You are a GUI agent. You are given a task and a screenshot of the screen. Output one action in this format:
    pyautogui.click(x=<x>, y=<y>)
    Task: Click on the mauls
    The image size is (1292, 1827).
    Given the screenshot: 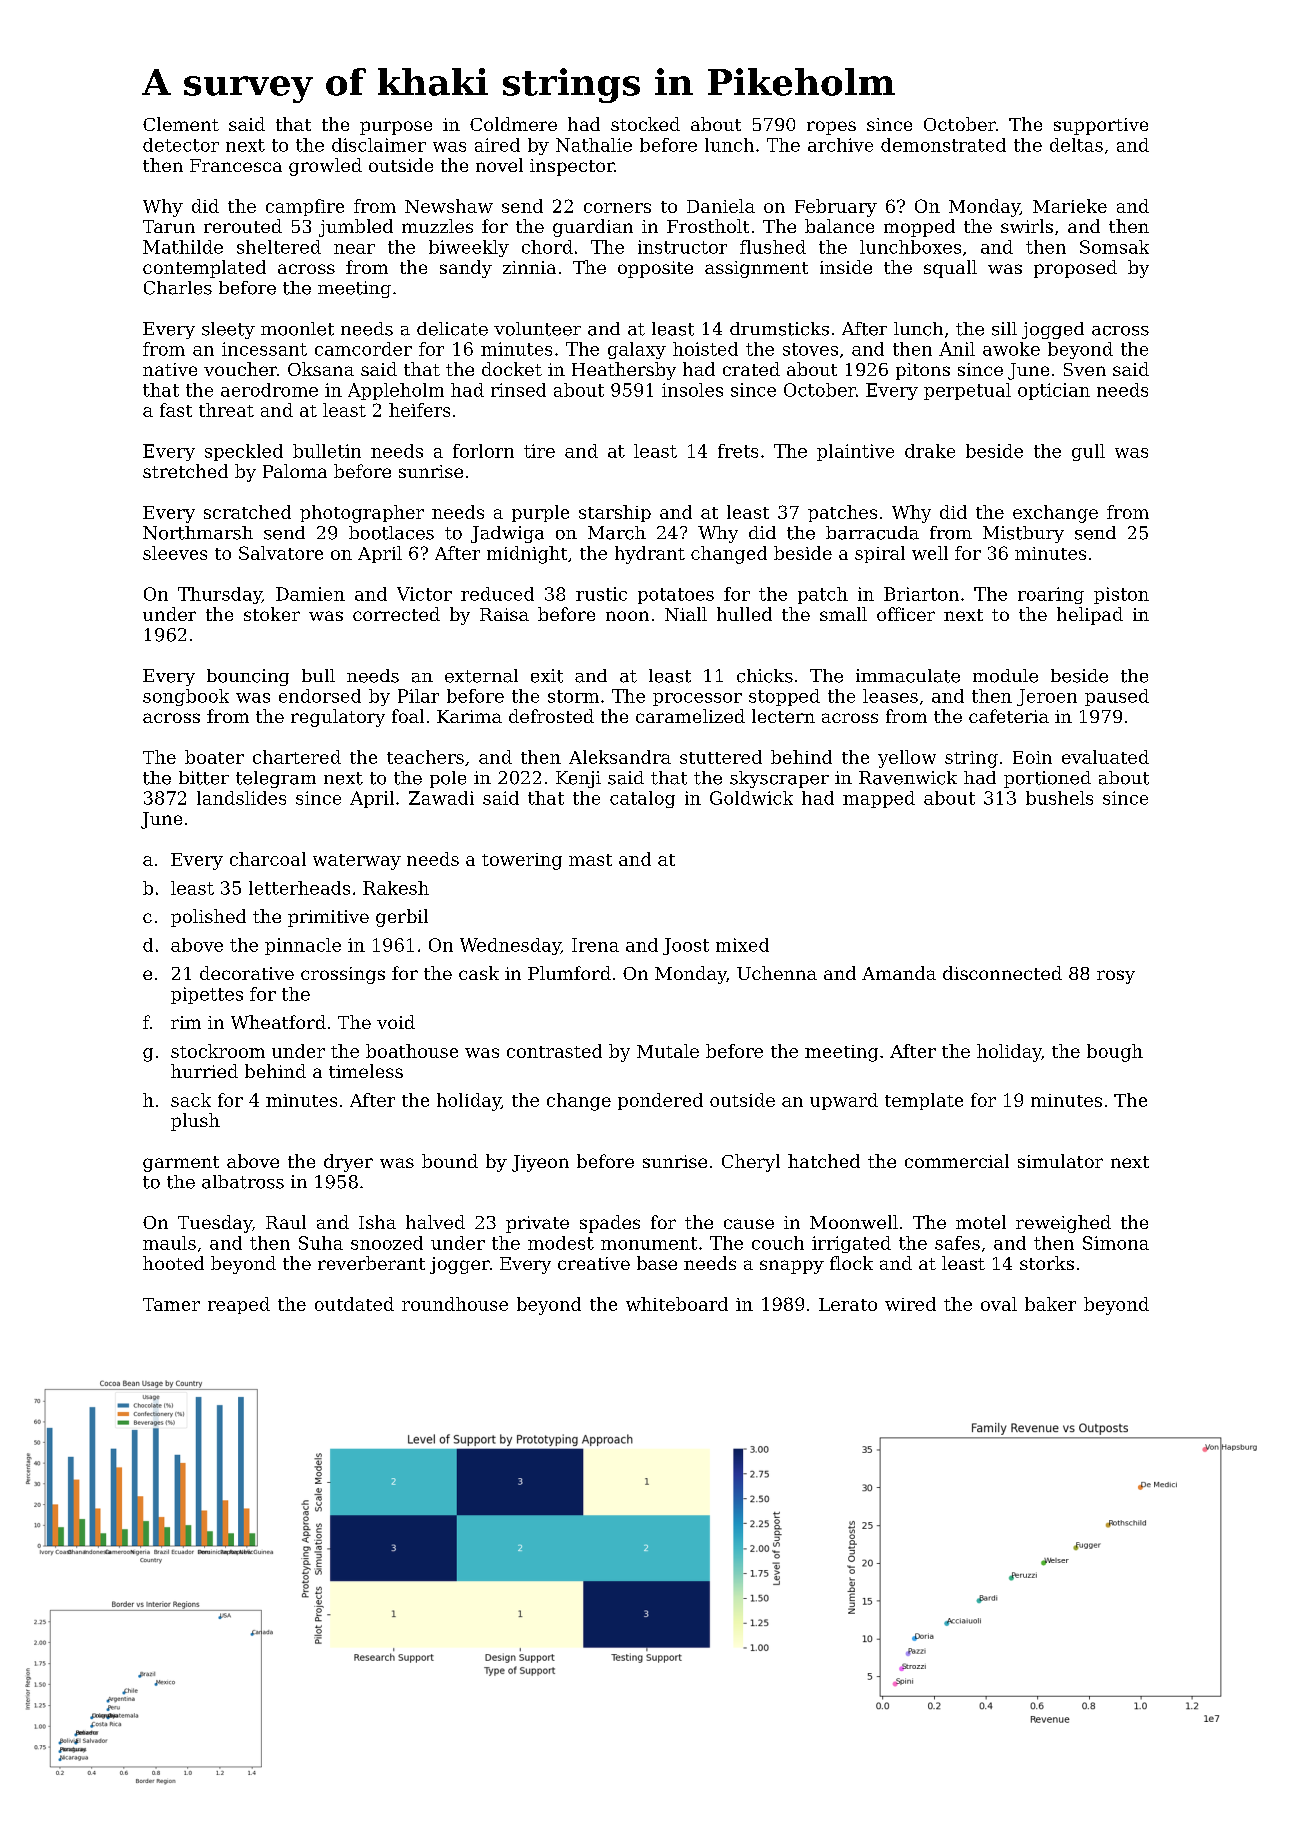 What is the action you would take?
    pyautogui.click(x=169, y=1243)
